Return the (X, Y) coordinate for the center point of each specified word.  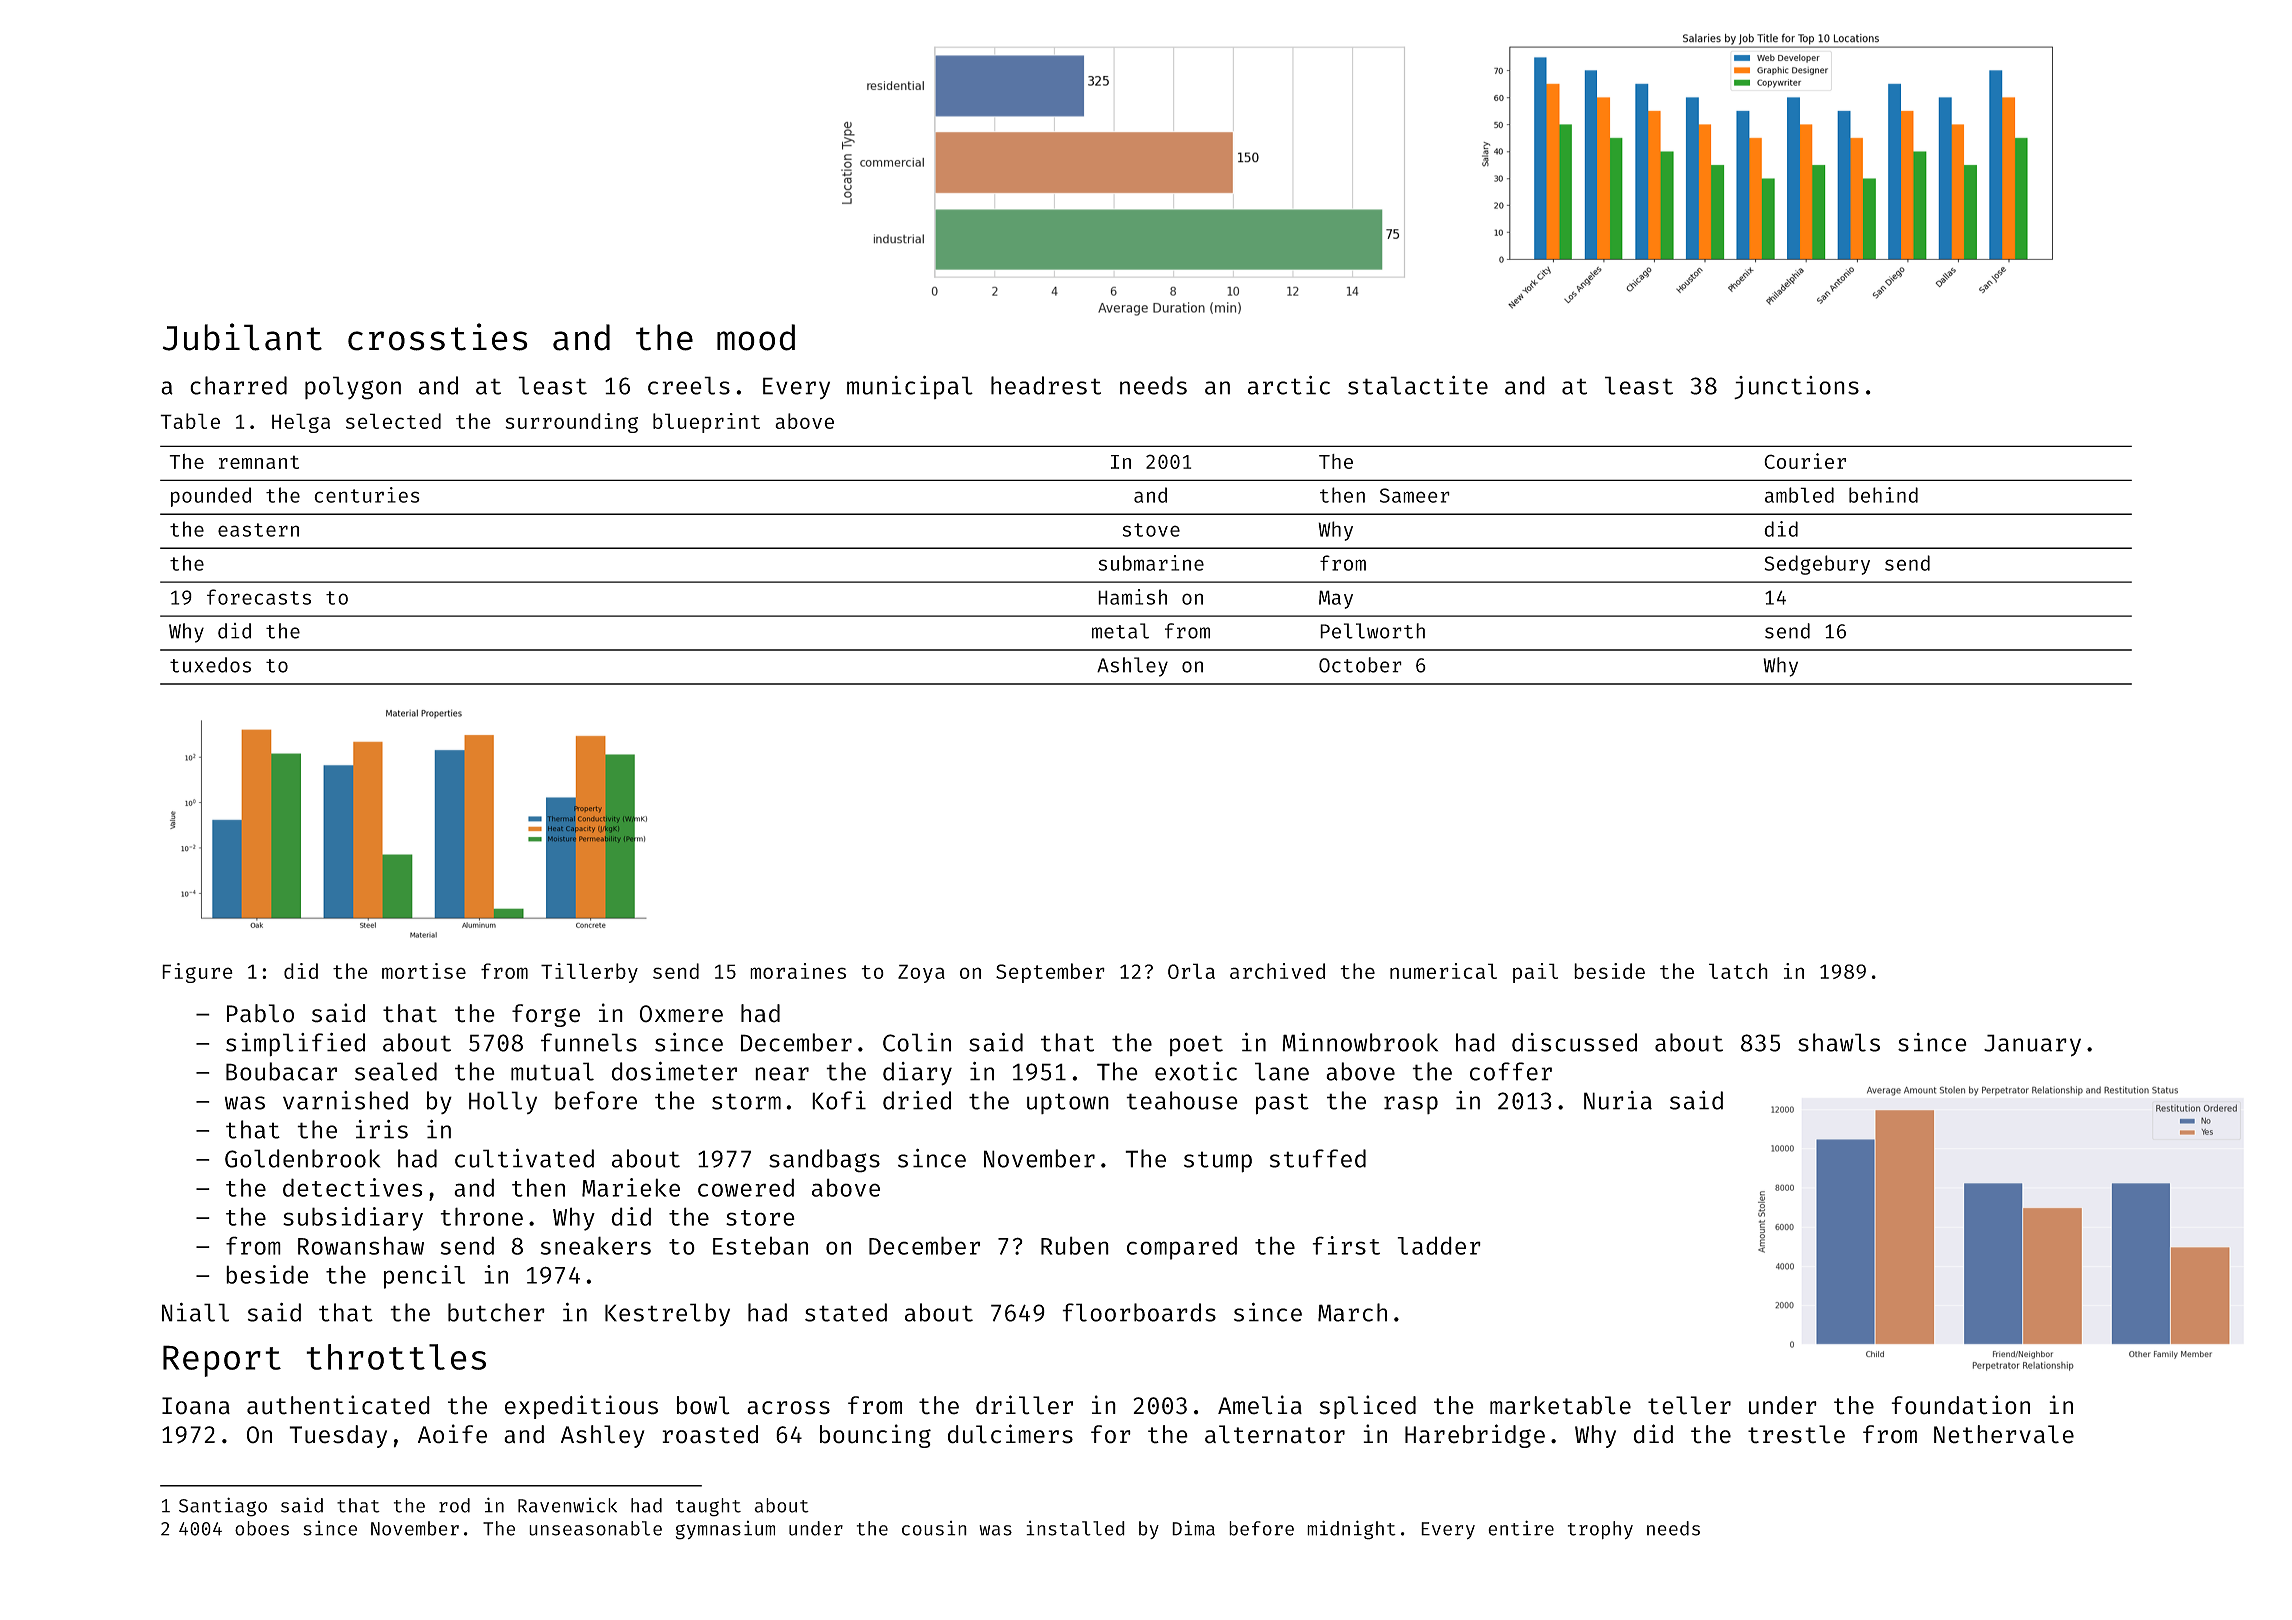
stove (1151, 530)
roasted (710, 1434)
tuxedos (210, 665)
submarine (1151, 563)
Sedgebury (1817, 565)
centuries (367, 495)
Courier (1805, 461)
